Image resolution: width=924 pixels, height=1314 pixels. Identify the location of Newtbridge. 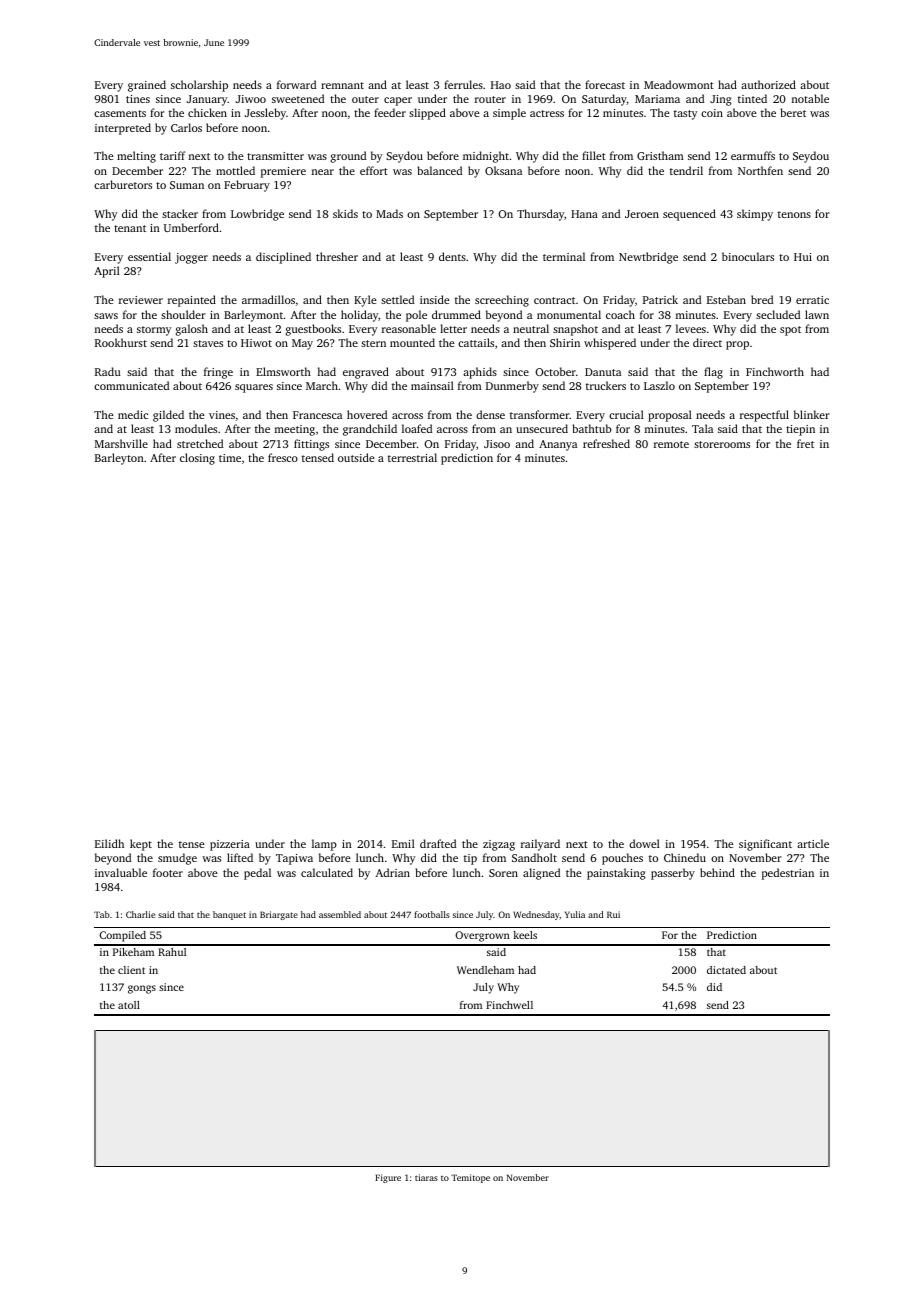
(648, 258).
